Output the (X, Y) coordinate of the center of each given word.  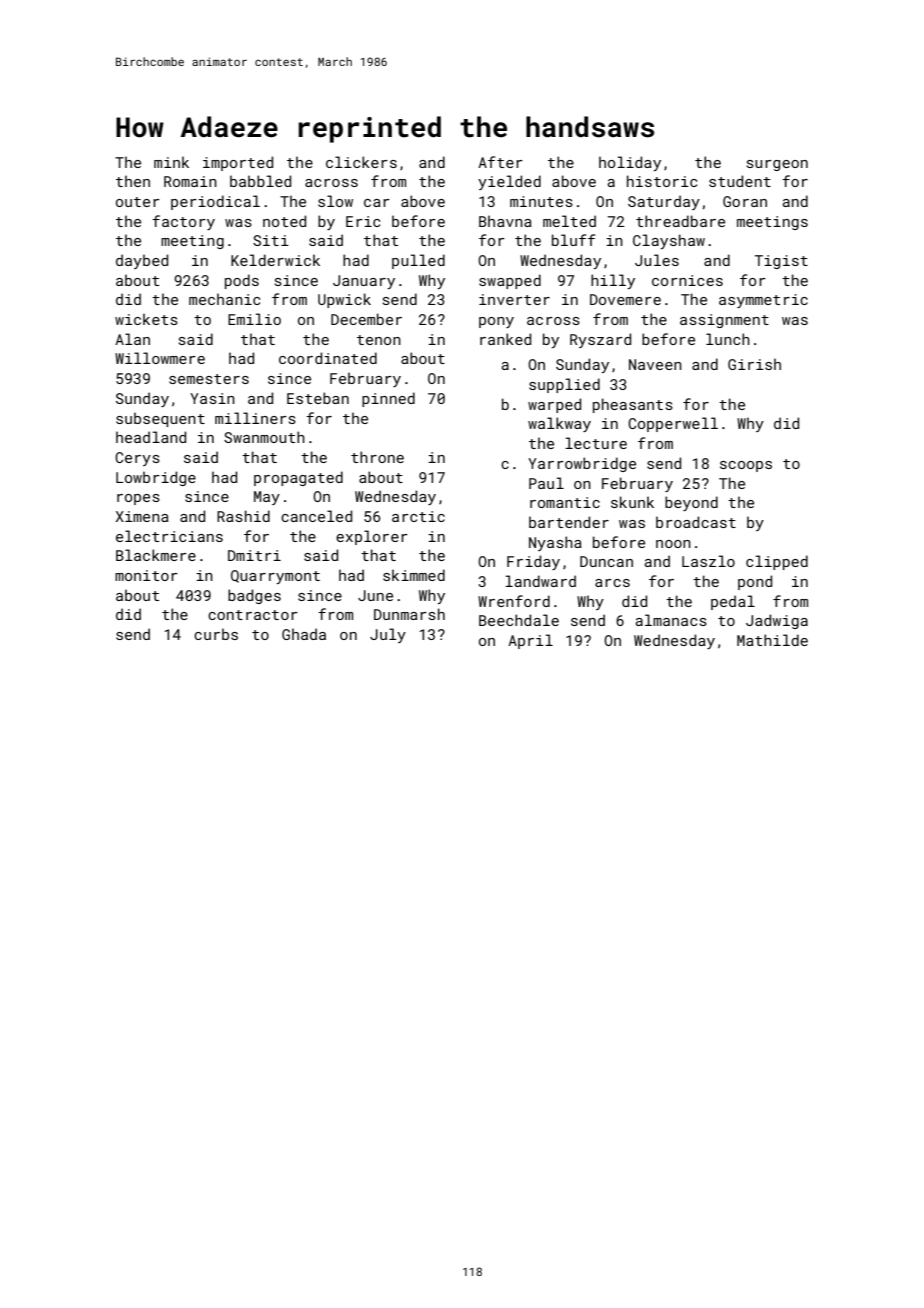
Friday (533, 562)
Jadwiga (777, 621)
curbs (216, 634)
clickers (361, 162)
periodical (215, 202)
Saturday (664, 202)
